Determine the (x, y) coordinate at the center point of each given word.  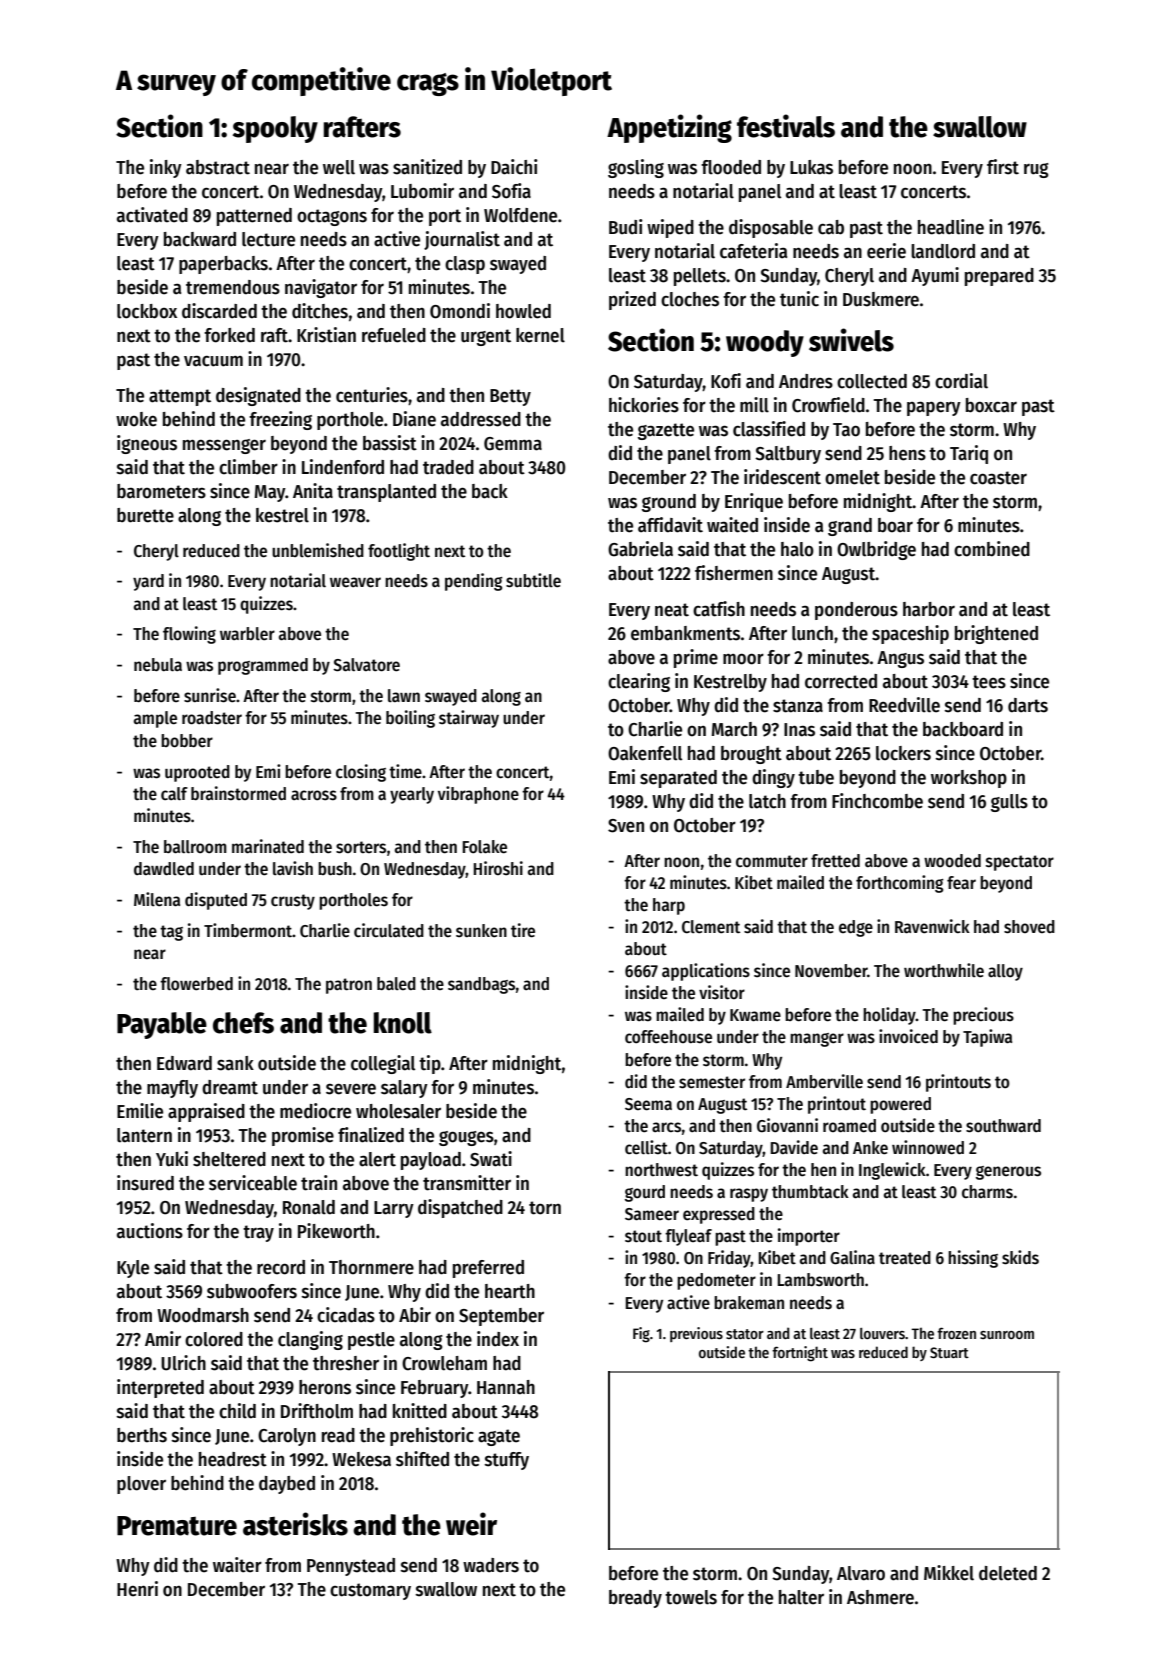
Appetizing (669, 128)
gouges (466, 1138)
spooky (275, 129)
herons (325, 1387)
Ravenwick (932, 926)
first (1003, 167)
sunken (481, 931)
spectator (1020, 863)
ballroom (195, 847)
